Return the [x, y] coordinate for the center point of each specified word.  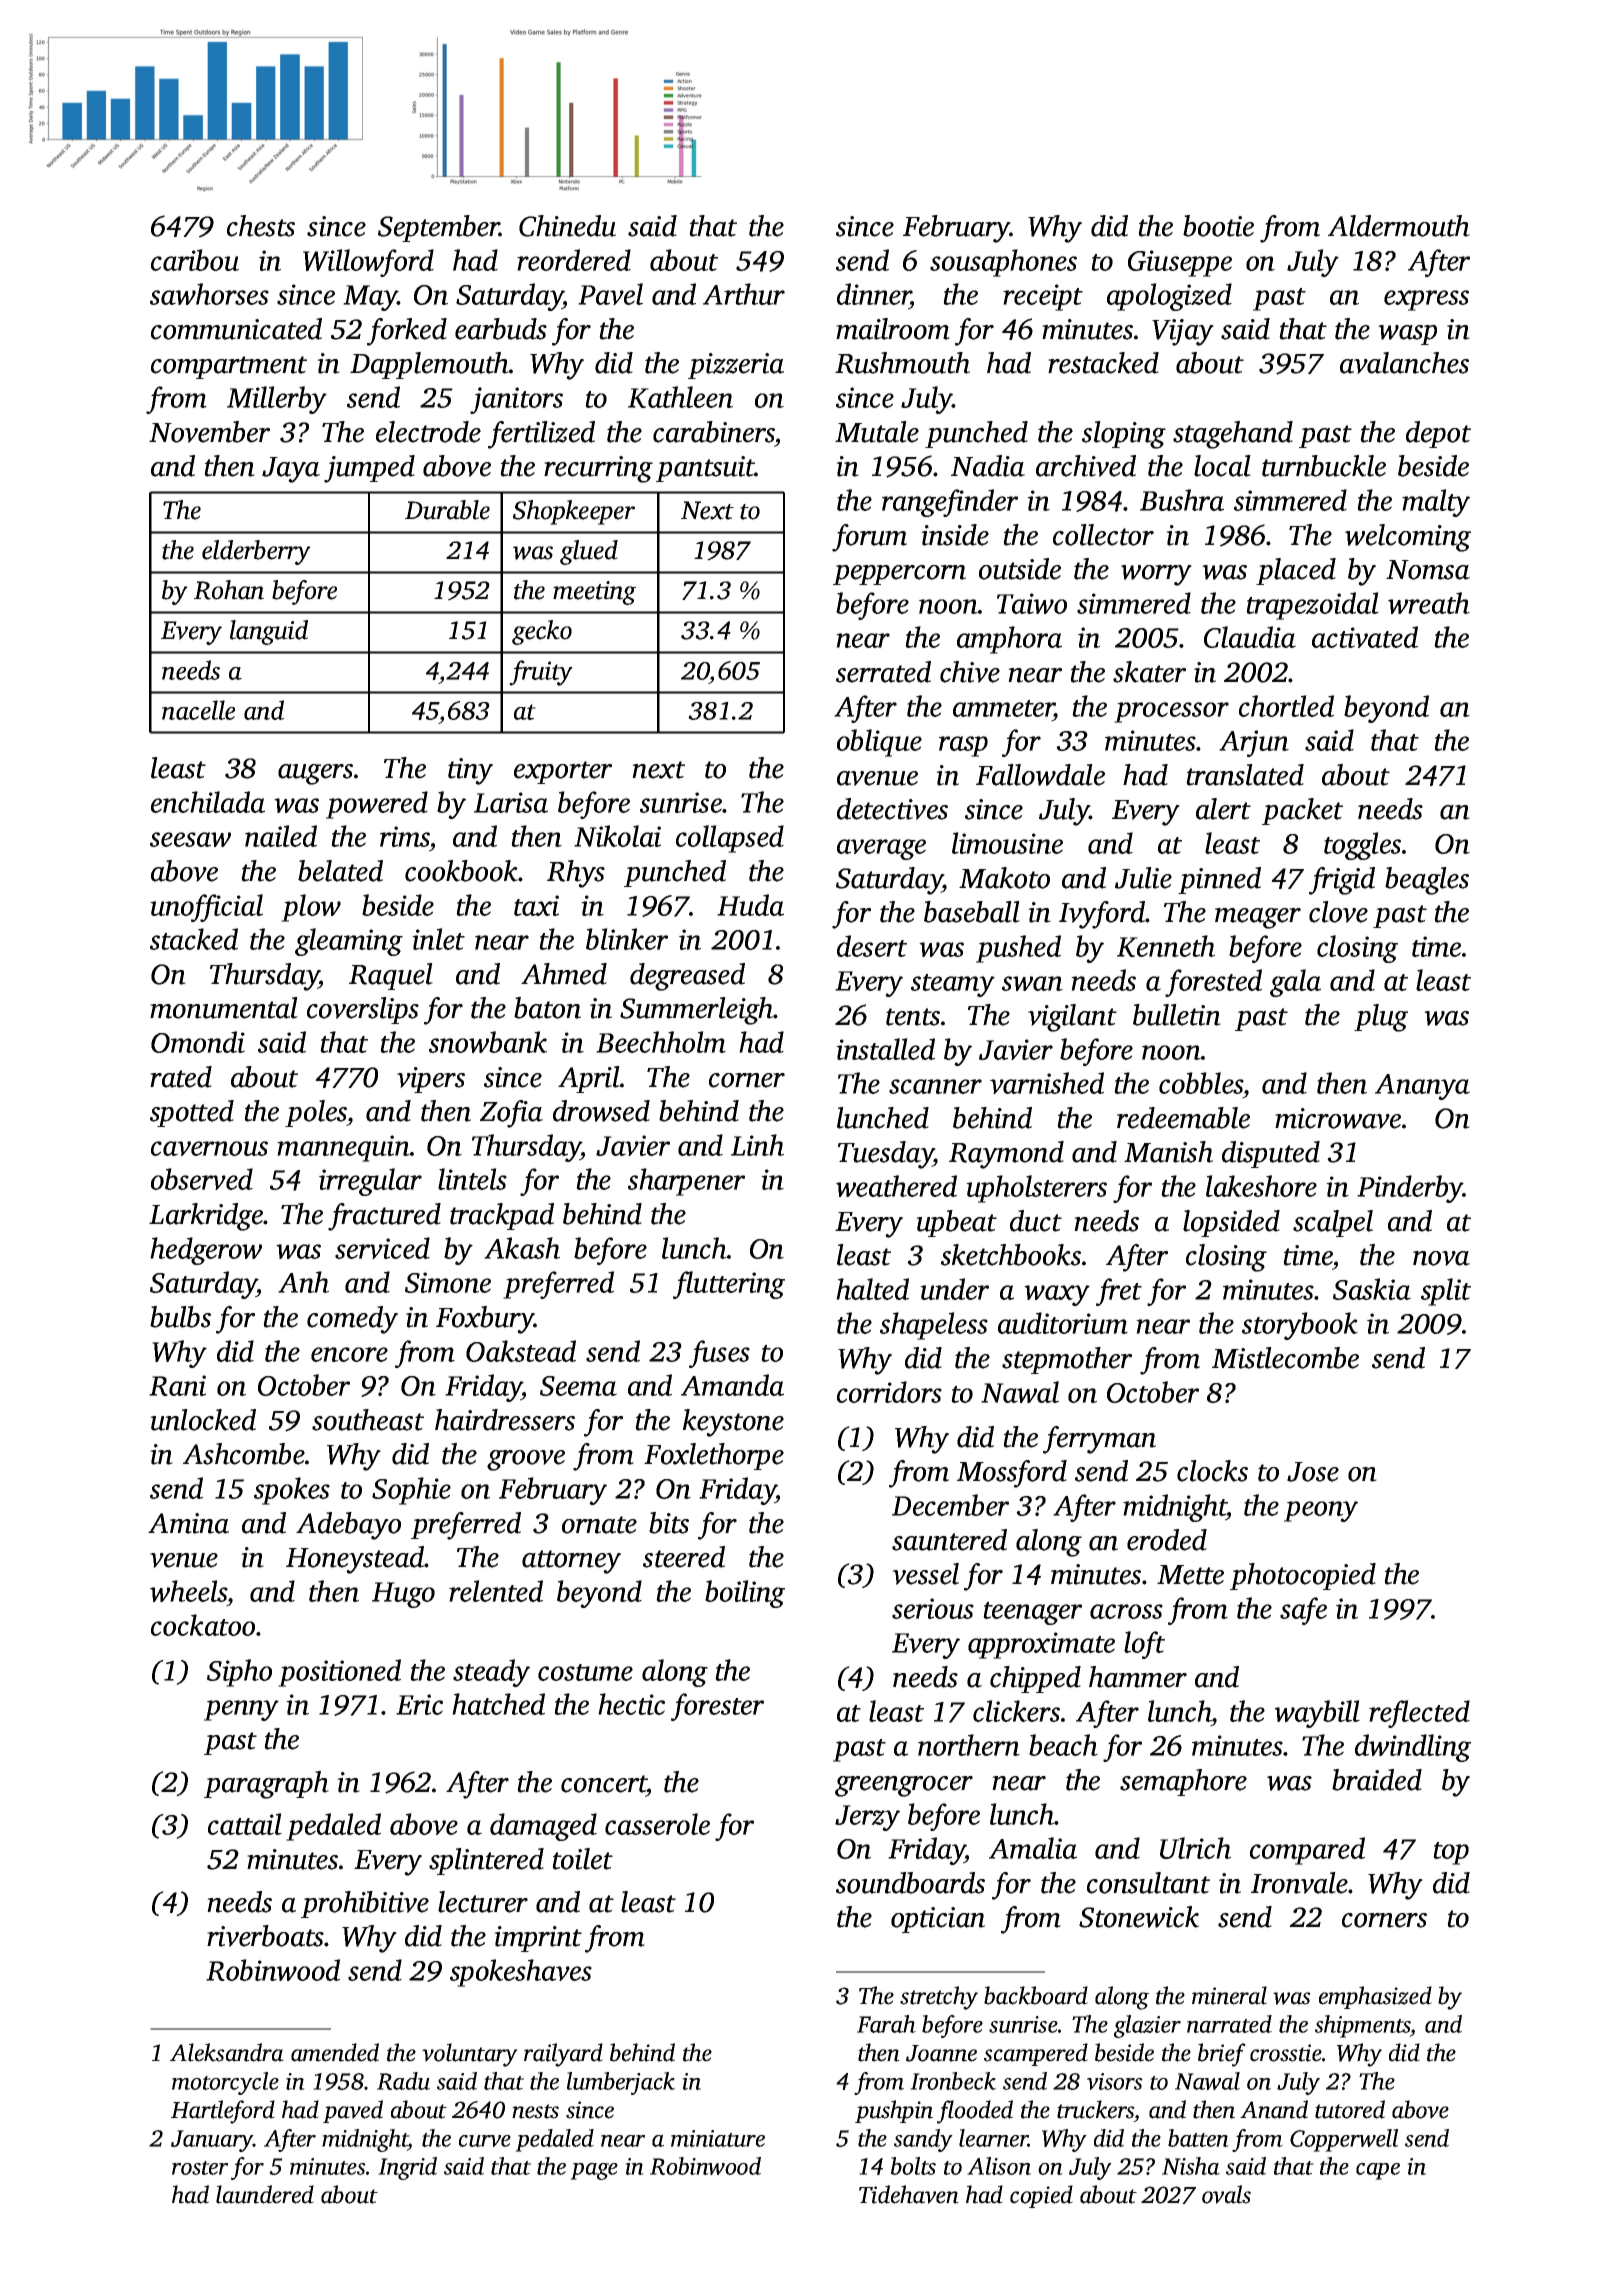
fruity [541, 673]
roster [200, 2168]
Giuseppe [1180, 263]
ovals [1226, 2194]
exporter [563, 772]
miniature [718, 2138]
